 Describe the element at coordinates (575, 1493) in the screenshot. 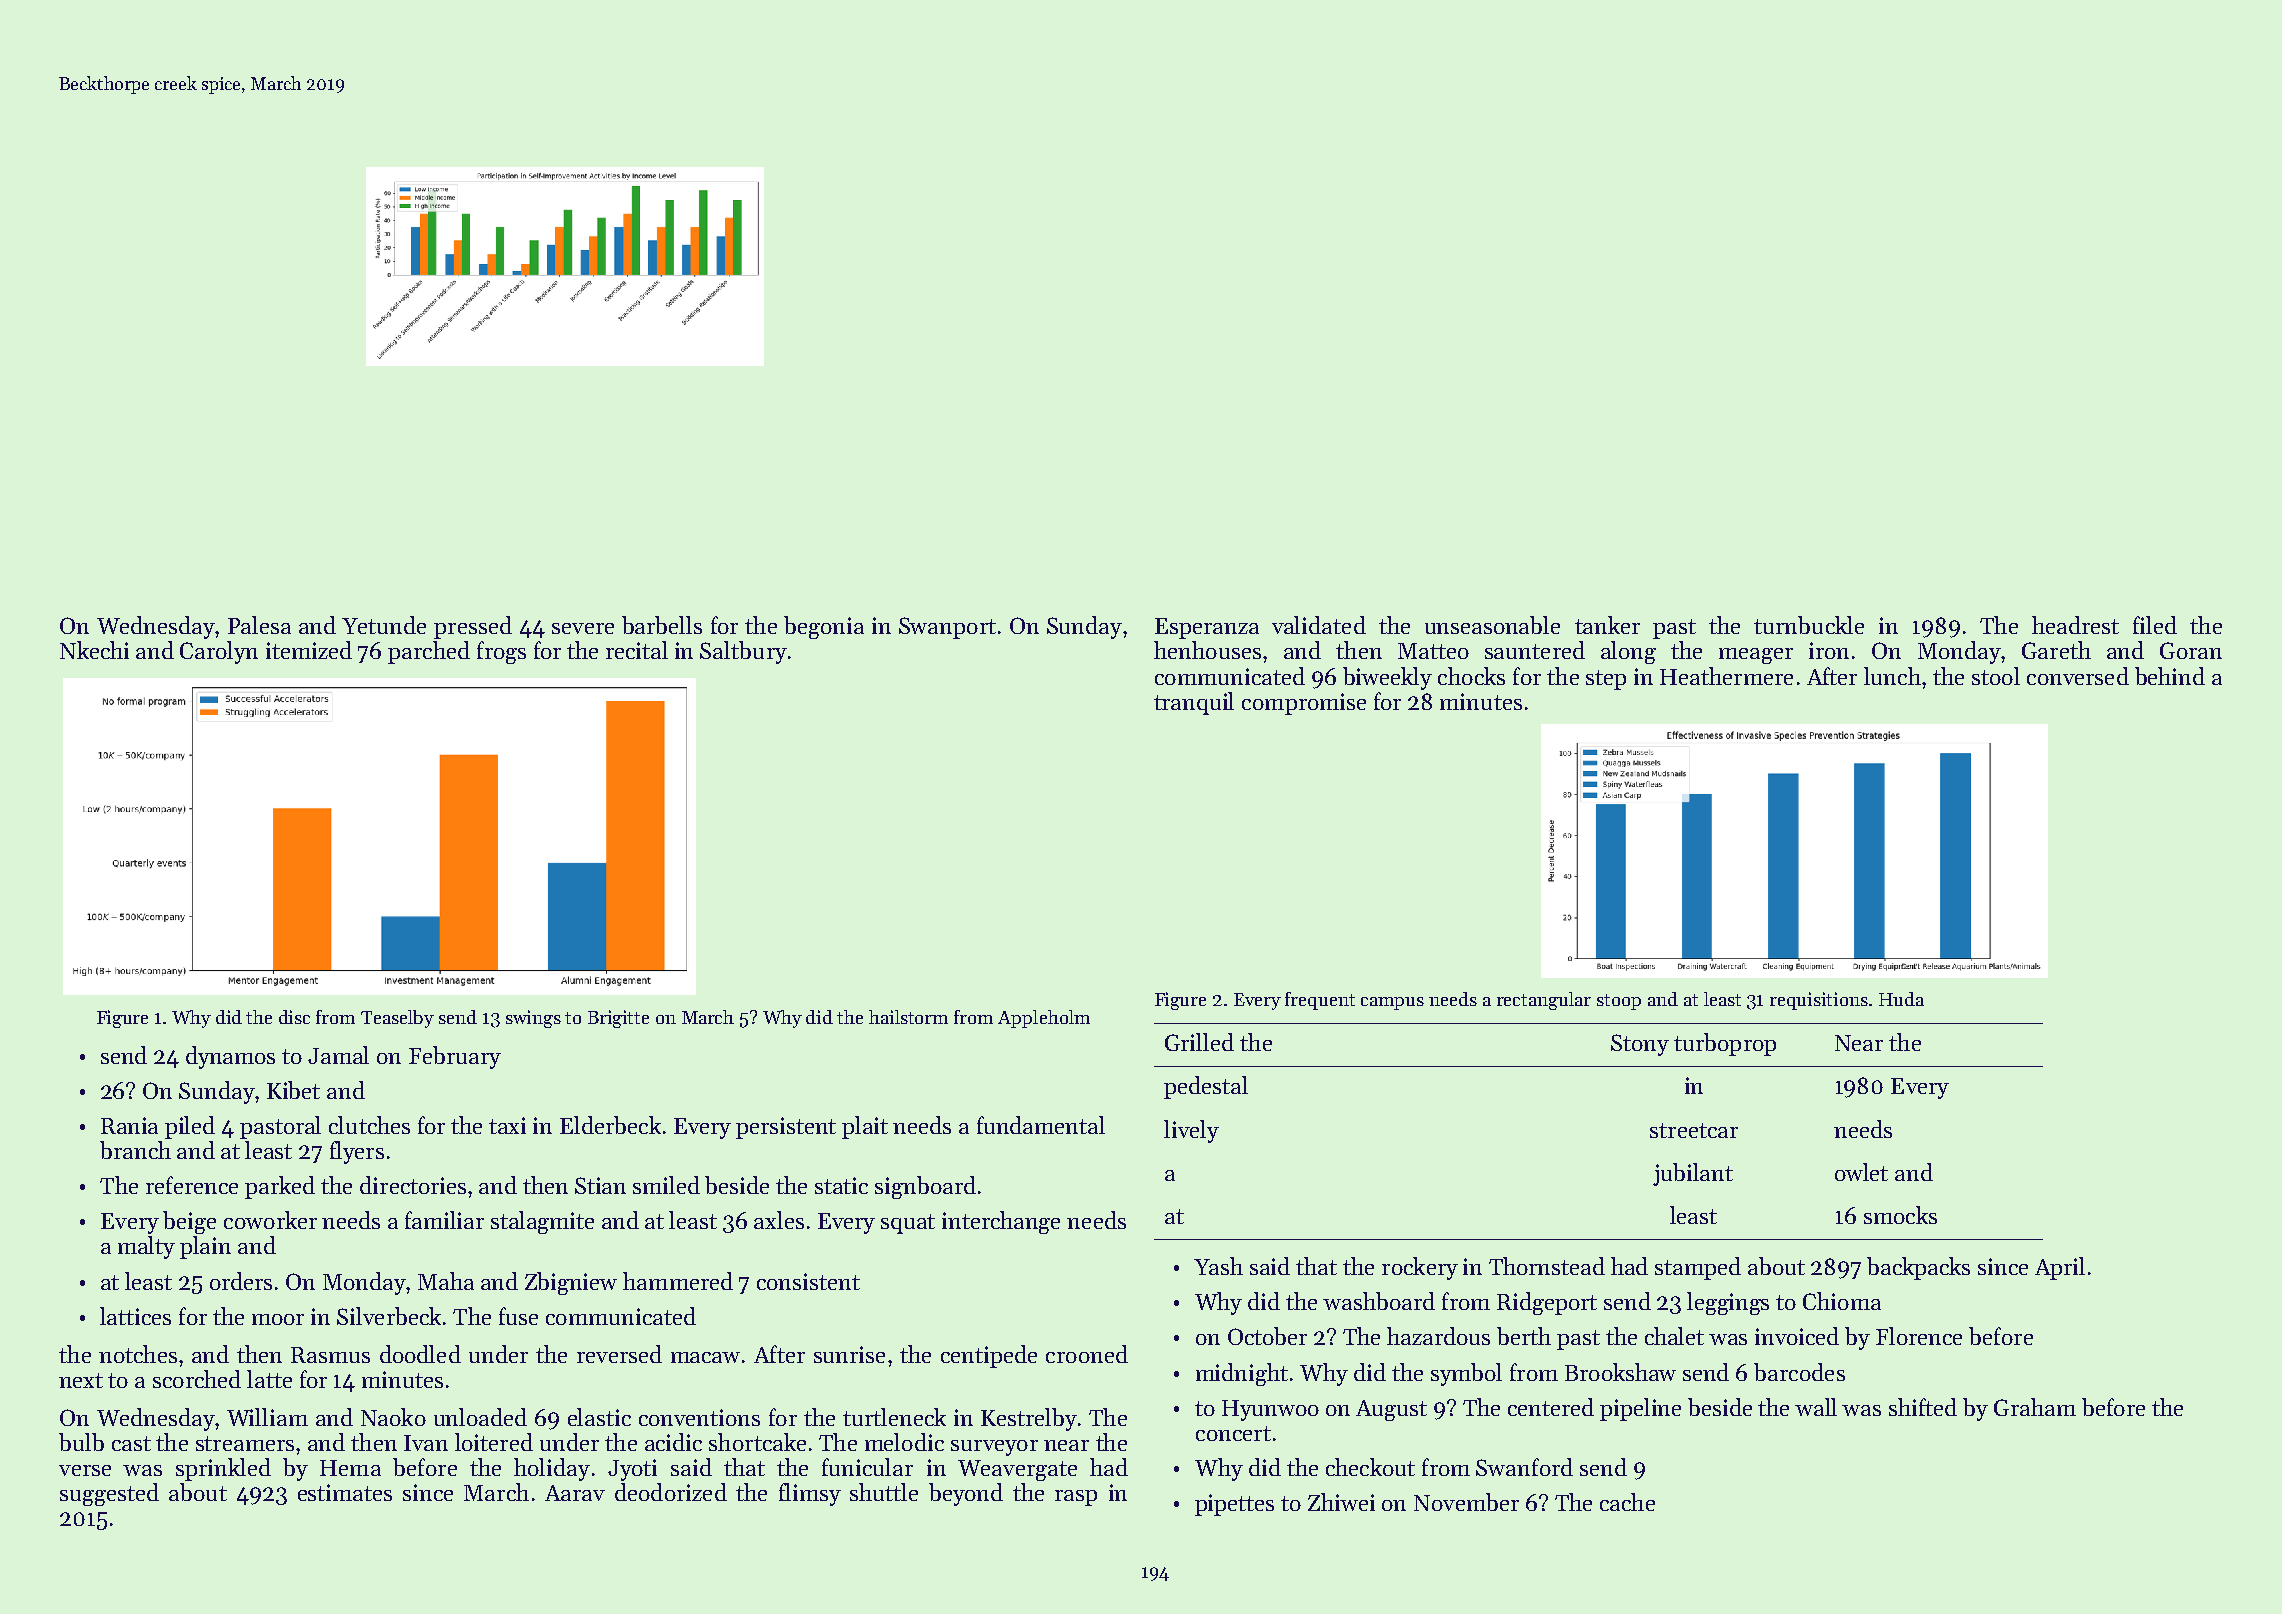

I see `Aarav` at that location.
